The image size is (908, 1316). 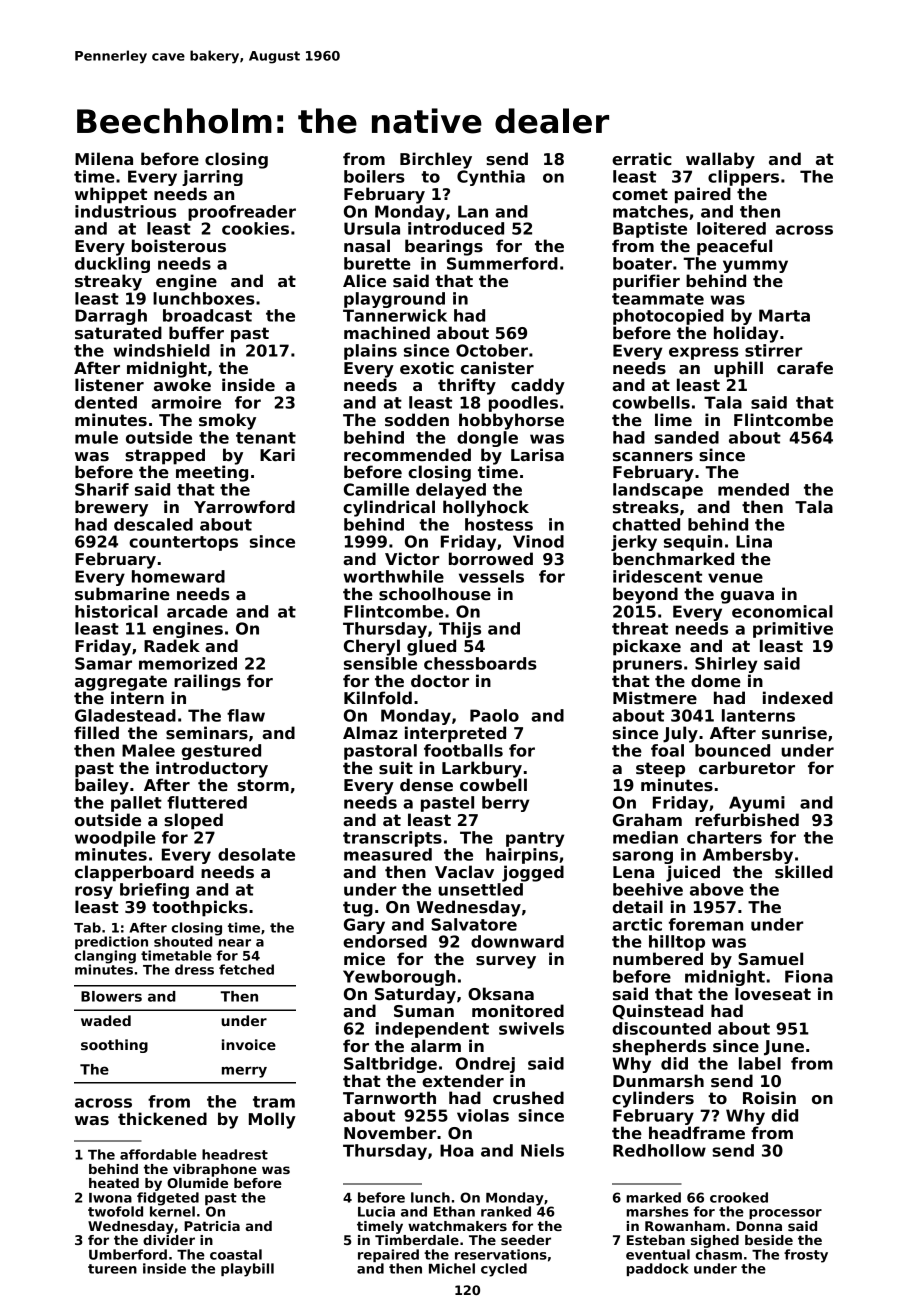 I want to click on landscape, so click(x=658, y=491).
